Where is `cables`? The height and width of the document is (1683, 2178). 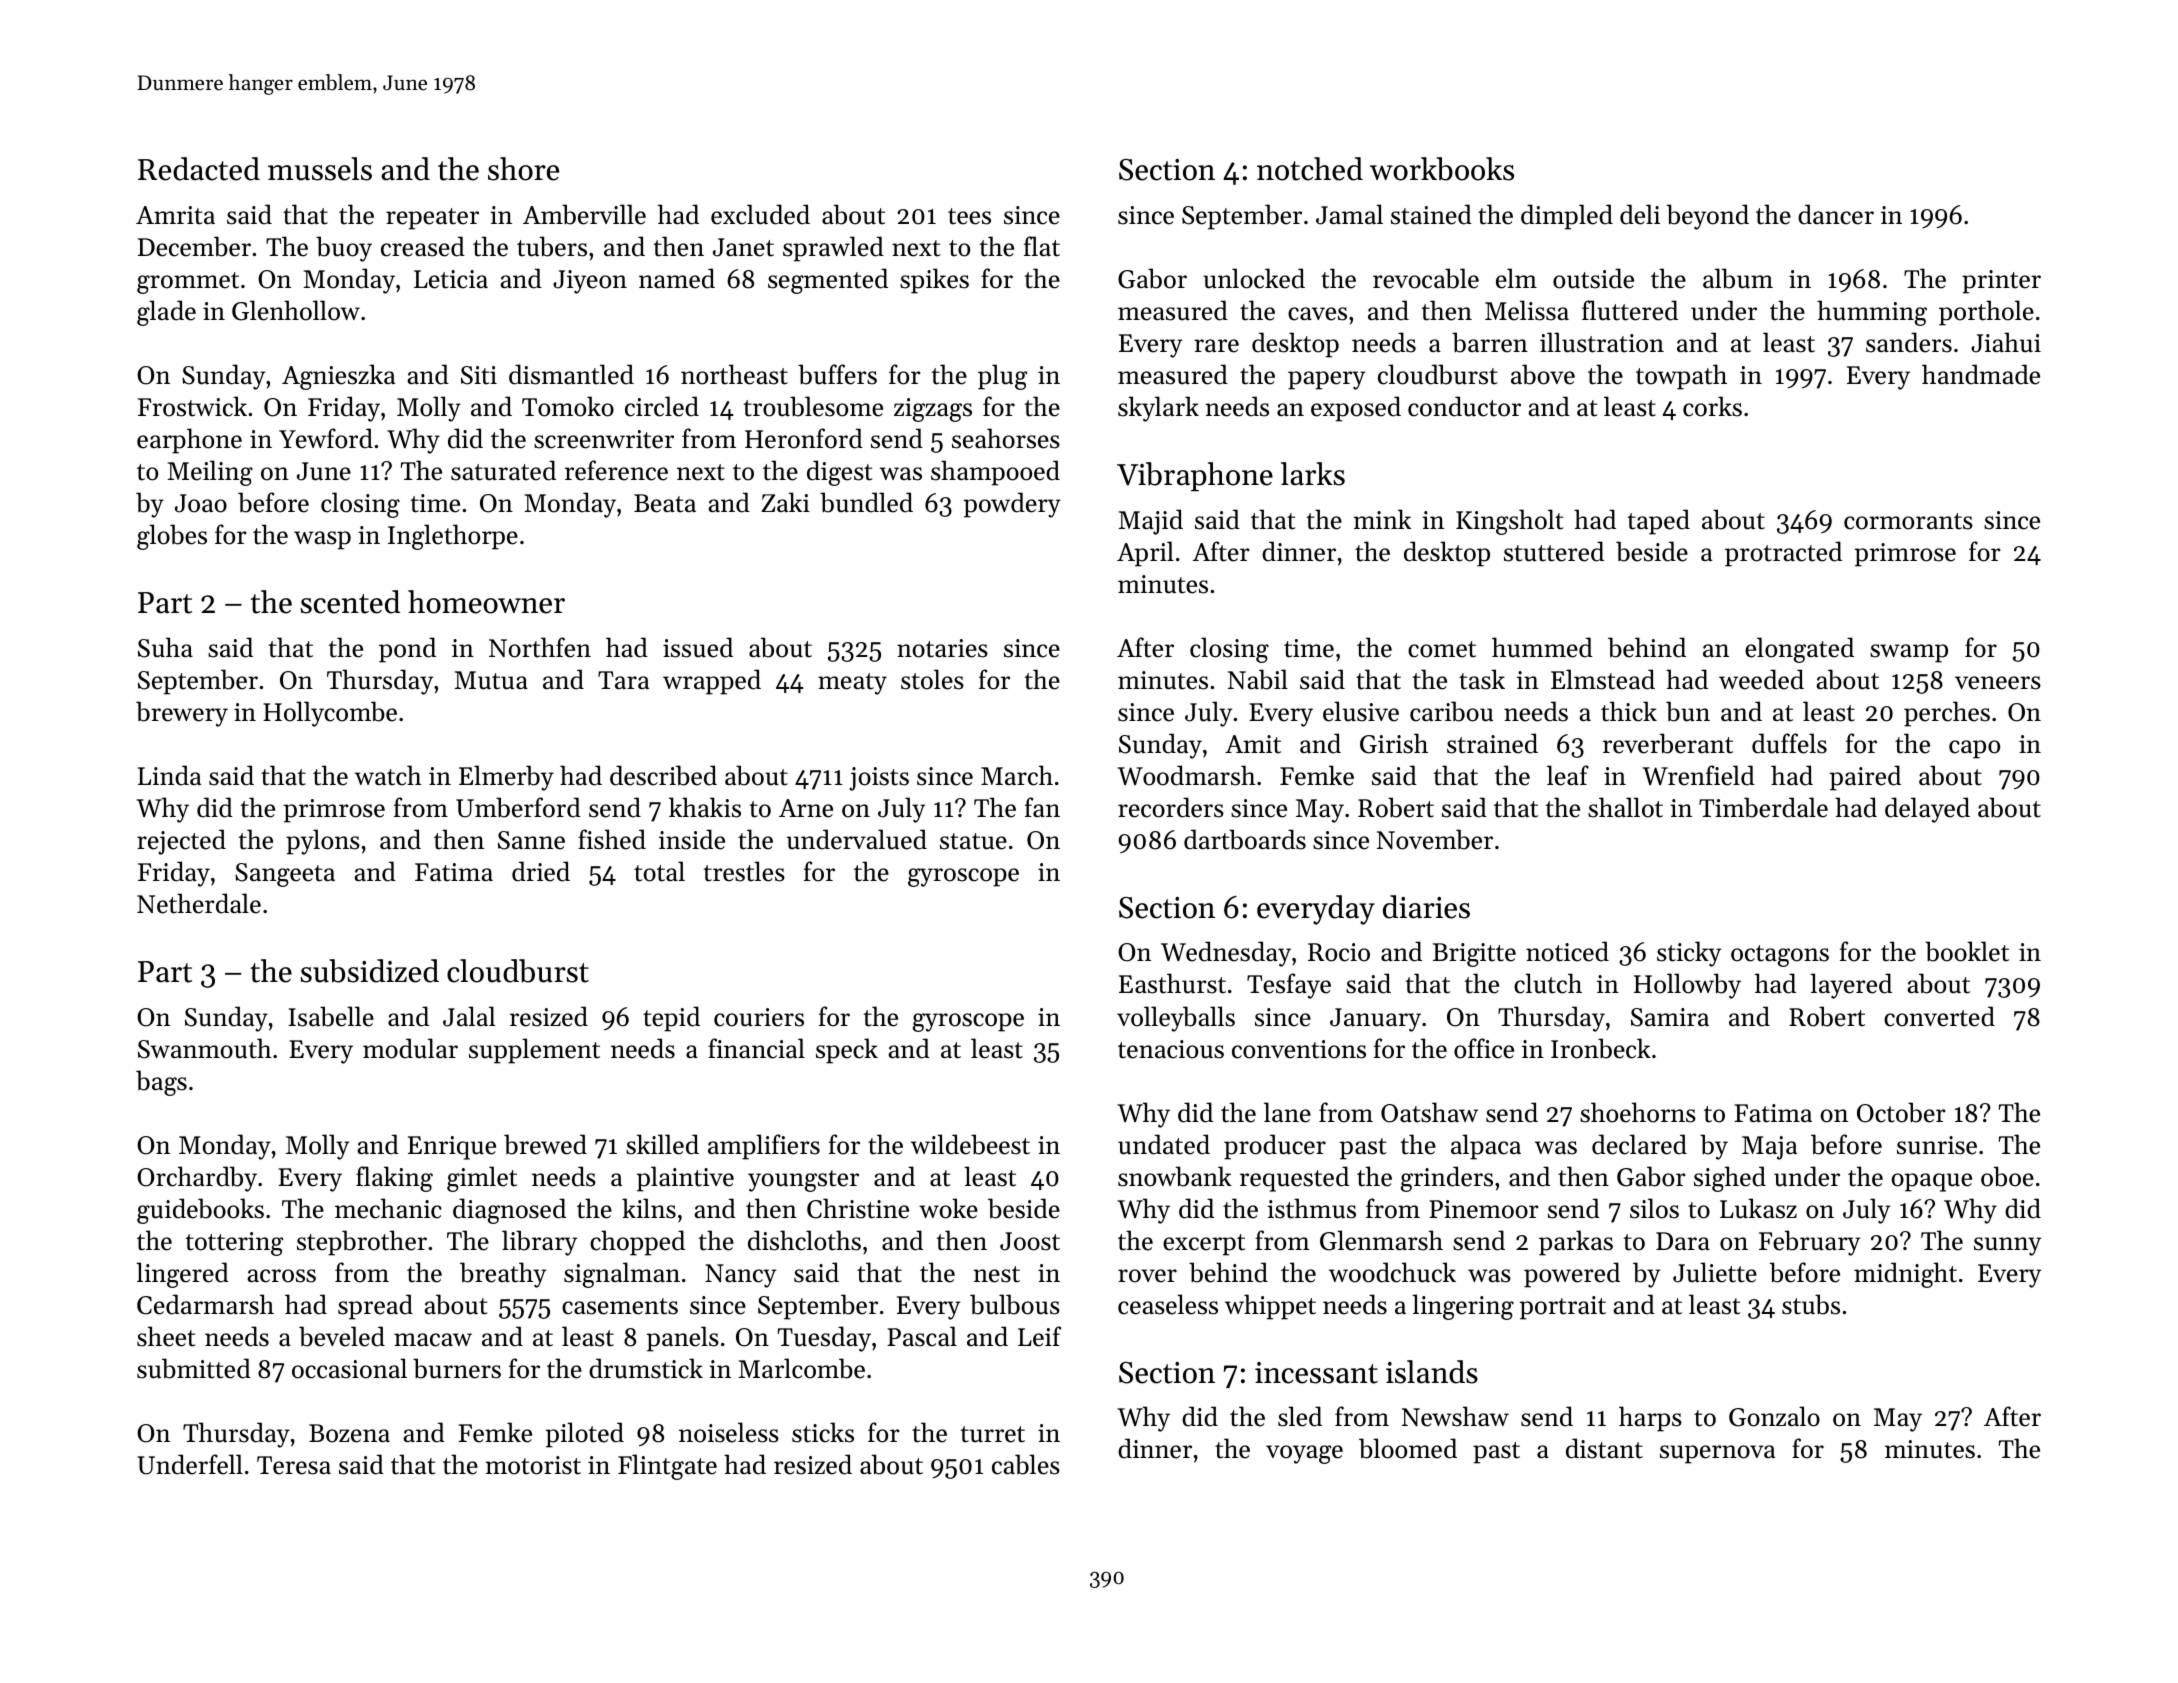 cables is located at coordinates (1026, 1464).
